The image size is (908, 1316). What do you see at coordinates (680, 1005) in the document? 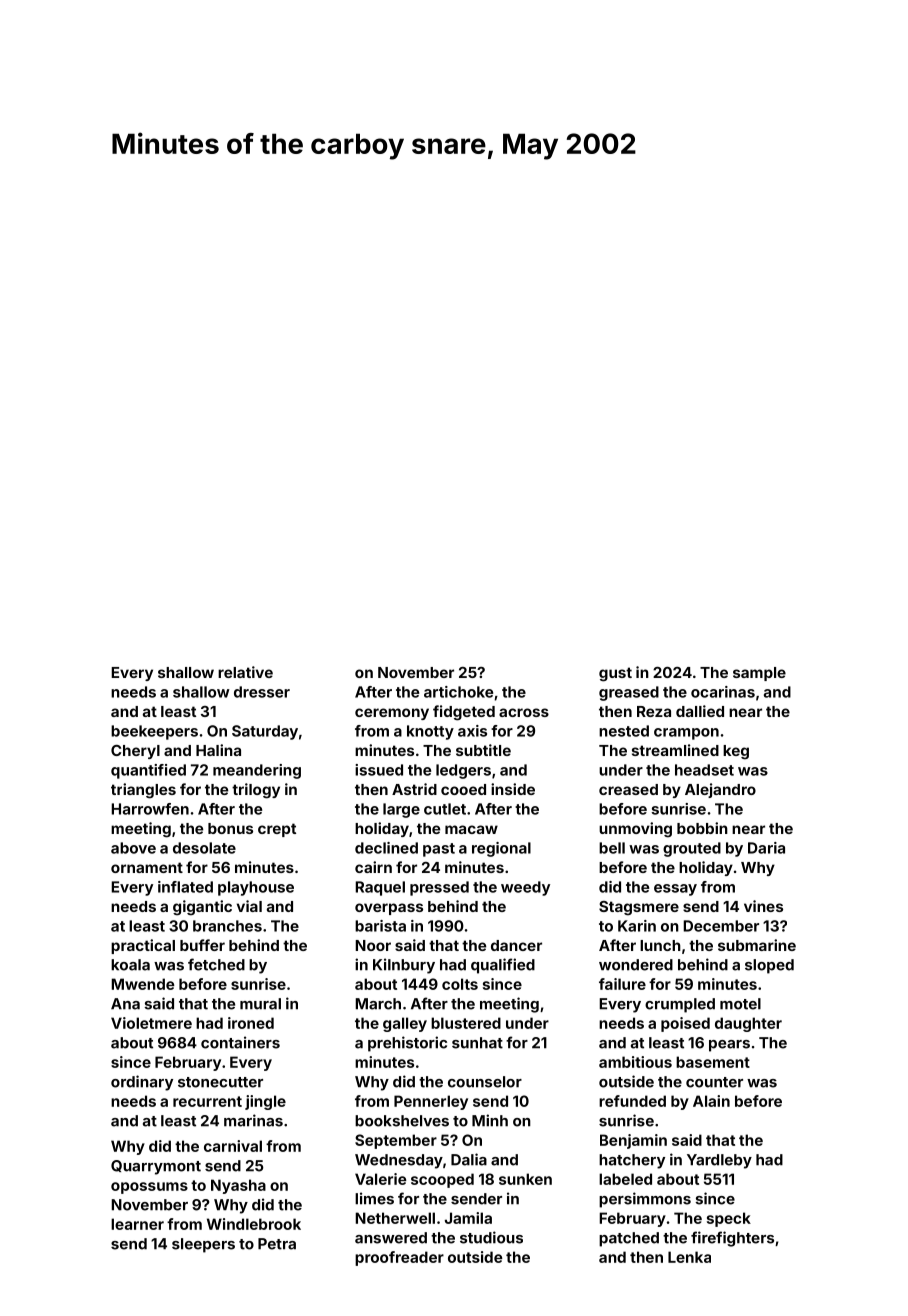
I see `crumpled` at bounding box center [680, 1005].
